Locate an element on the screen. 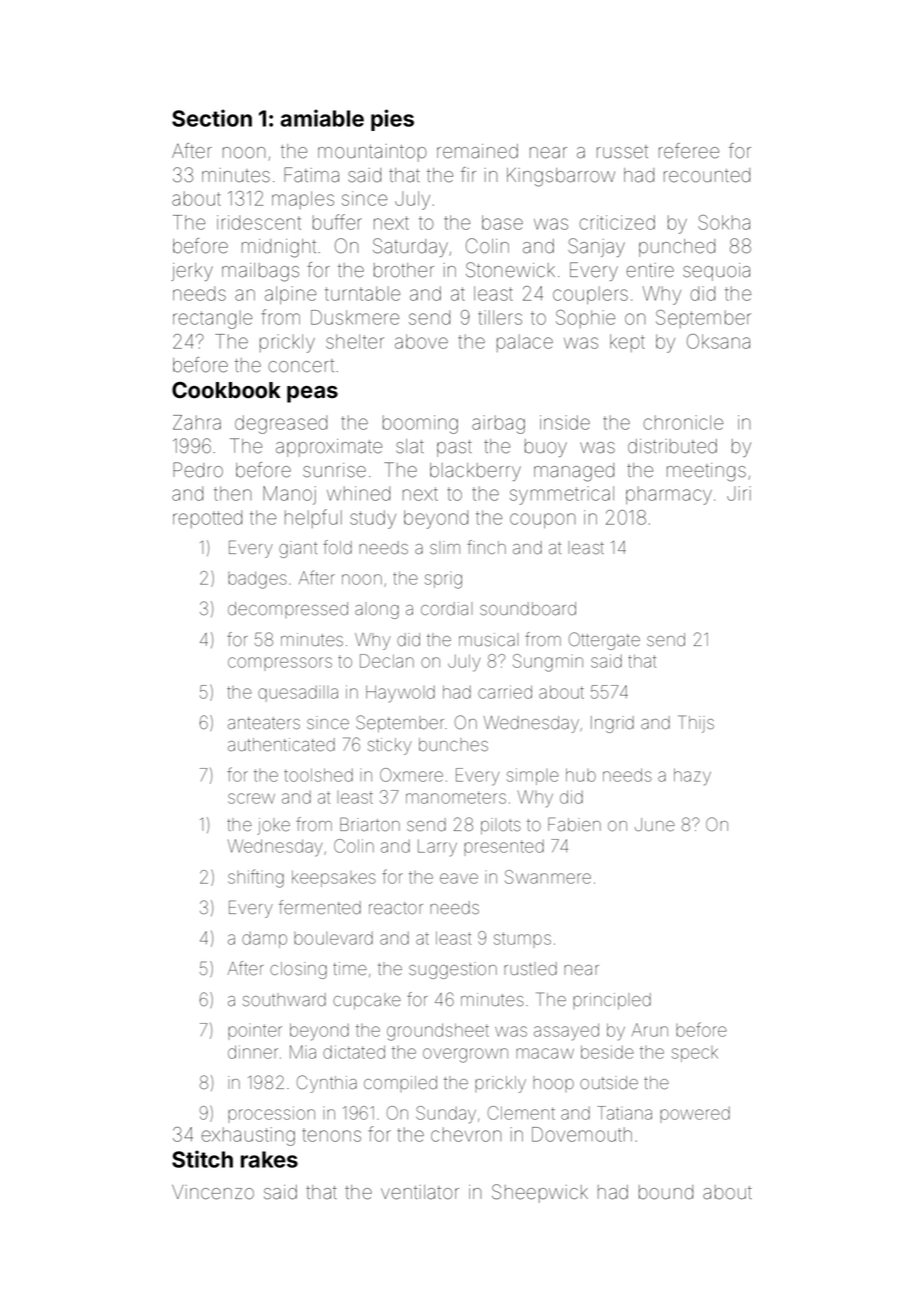  russet is located at coordinates (622, 152).
